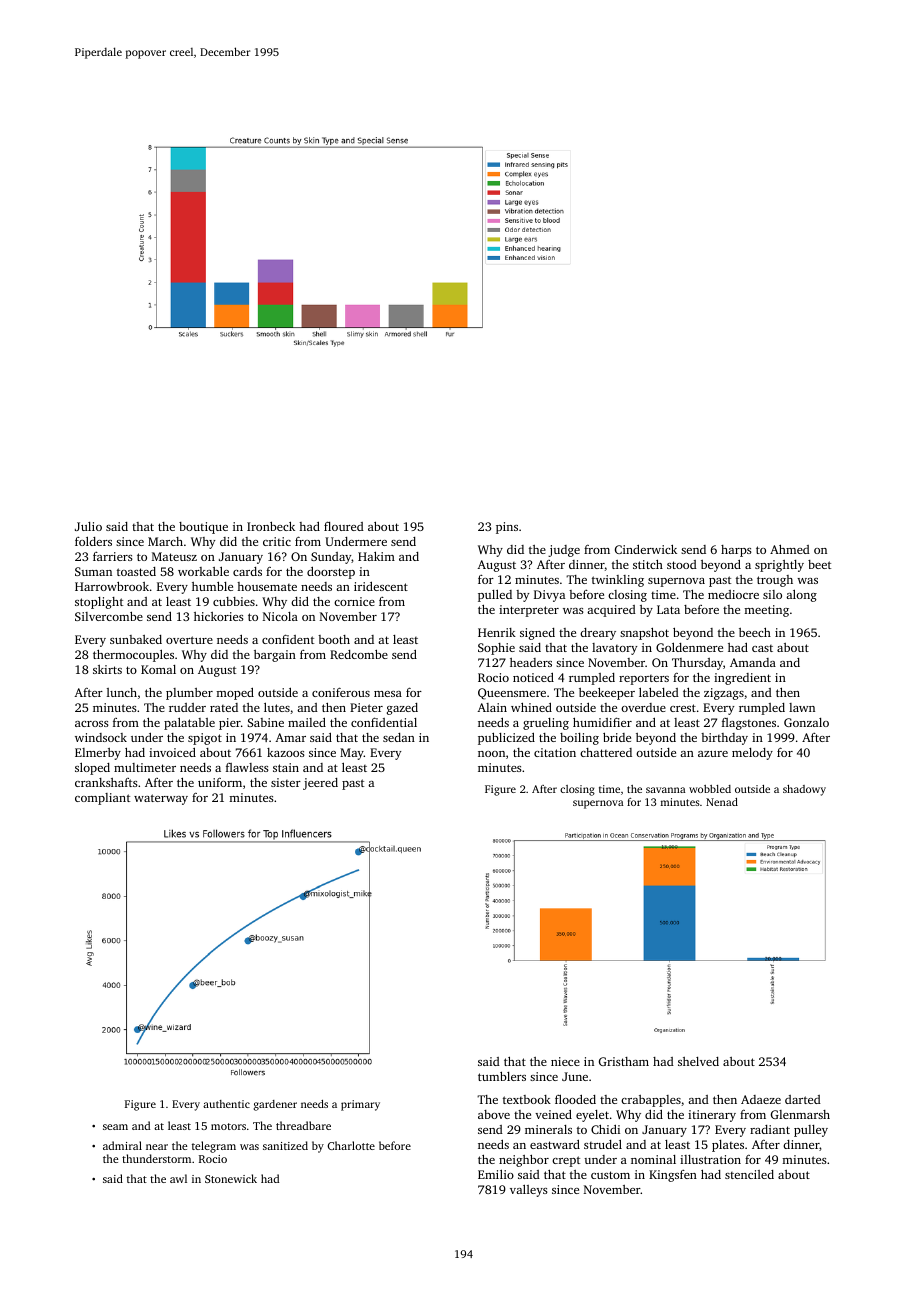 The height and width of the document is (1316, 908). What do you see at coordinates (99, 603) in the document?
I see `stoplight` at bounding box center [99, 603].
